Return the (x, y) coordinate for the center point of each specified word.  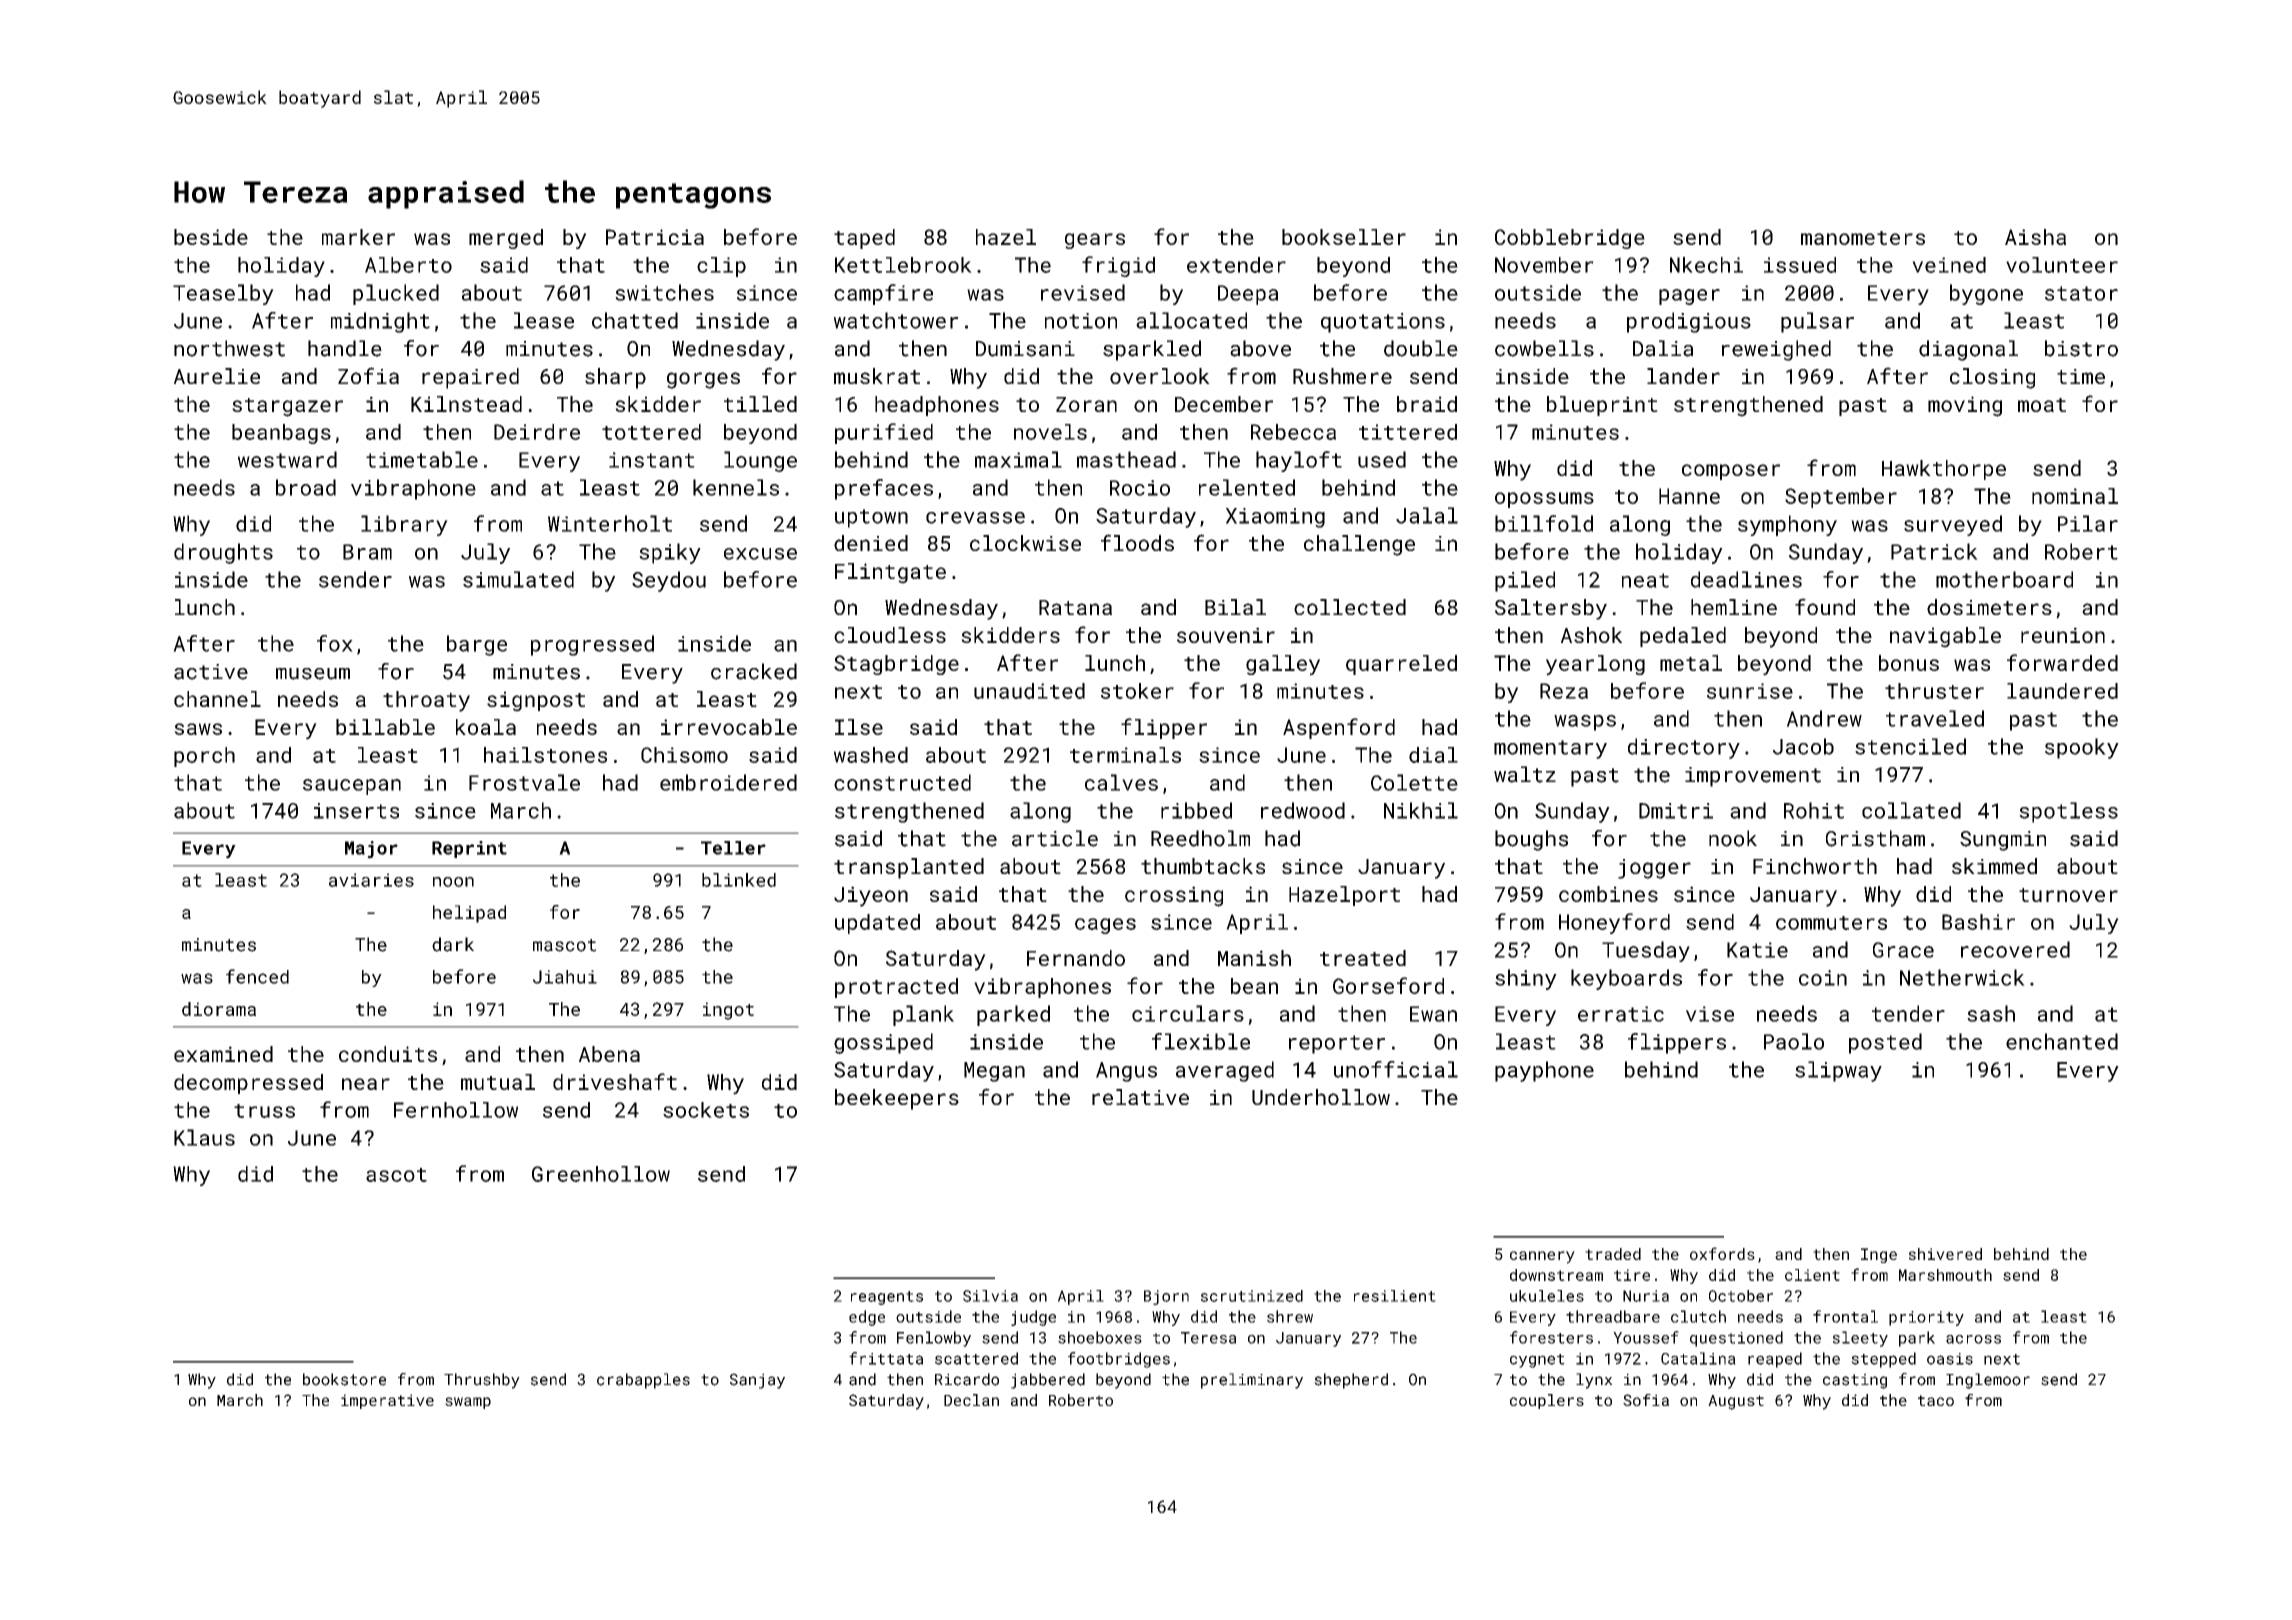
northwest (229, 348)
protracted (896, 988)
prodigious (1689, 322)
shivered (1945, 1254)
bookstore (344, 1379)
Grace (1903, 950)
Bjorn (1166, 1297)
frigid (1118, 266)
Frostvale (524, 782)
